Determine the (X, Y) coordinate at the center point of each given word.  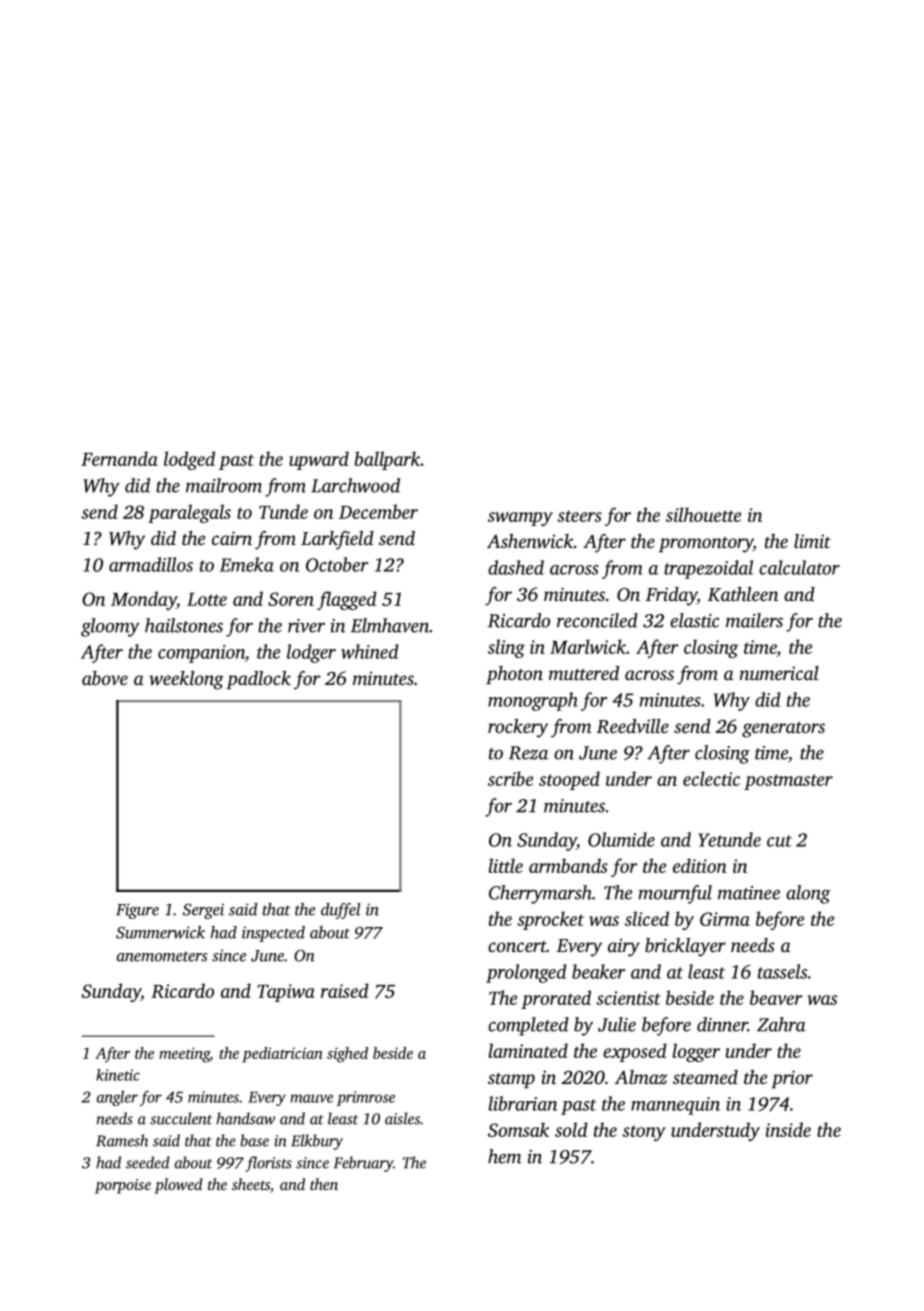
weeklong (186, 680)
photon (514, 675)
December (378, 511)
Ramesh (122, 1140)
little (506, 865)
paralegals (189, 513)
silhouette (703, 514)
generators (783, 730)
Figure (137, 911)
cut (779, 841)
